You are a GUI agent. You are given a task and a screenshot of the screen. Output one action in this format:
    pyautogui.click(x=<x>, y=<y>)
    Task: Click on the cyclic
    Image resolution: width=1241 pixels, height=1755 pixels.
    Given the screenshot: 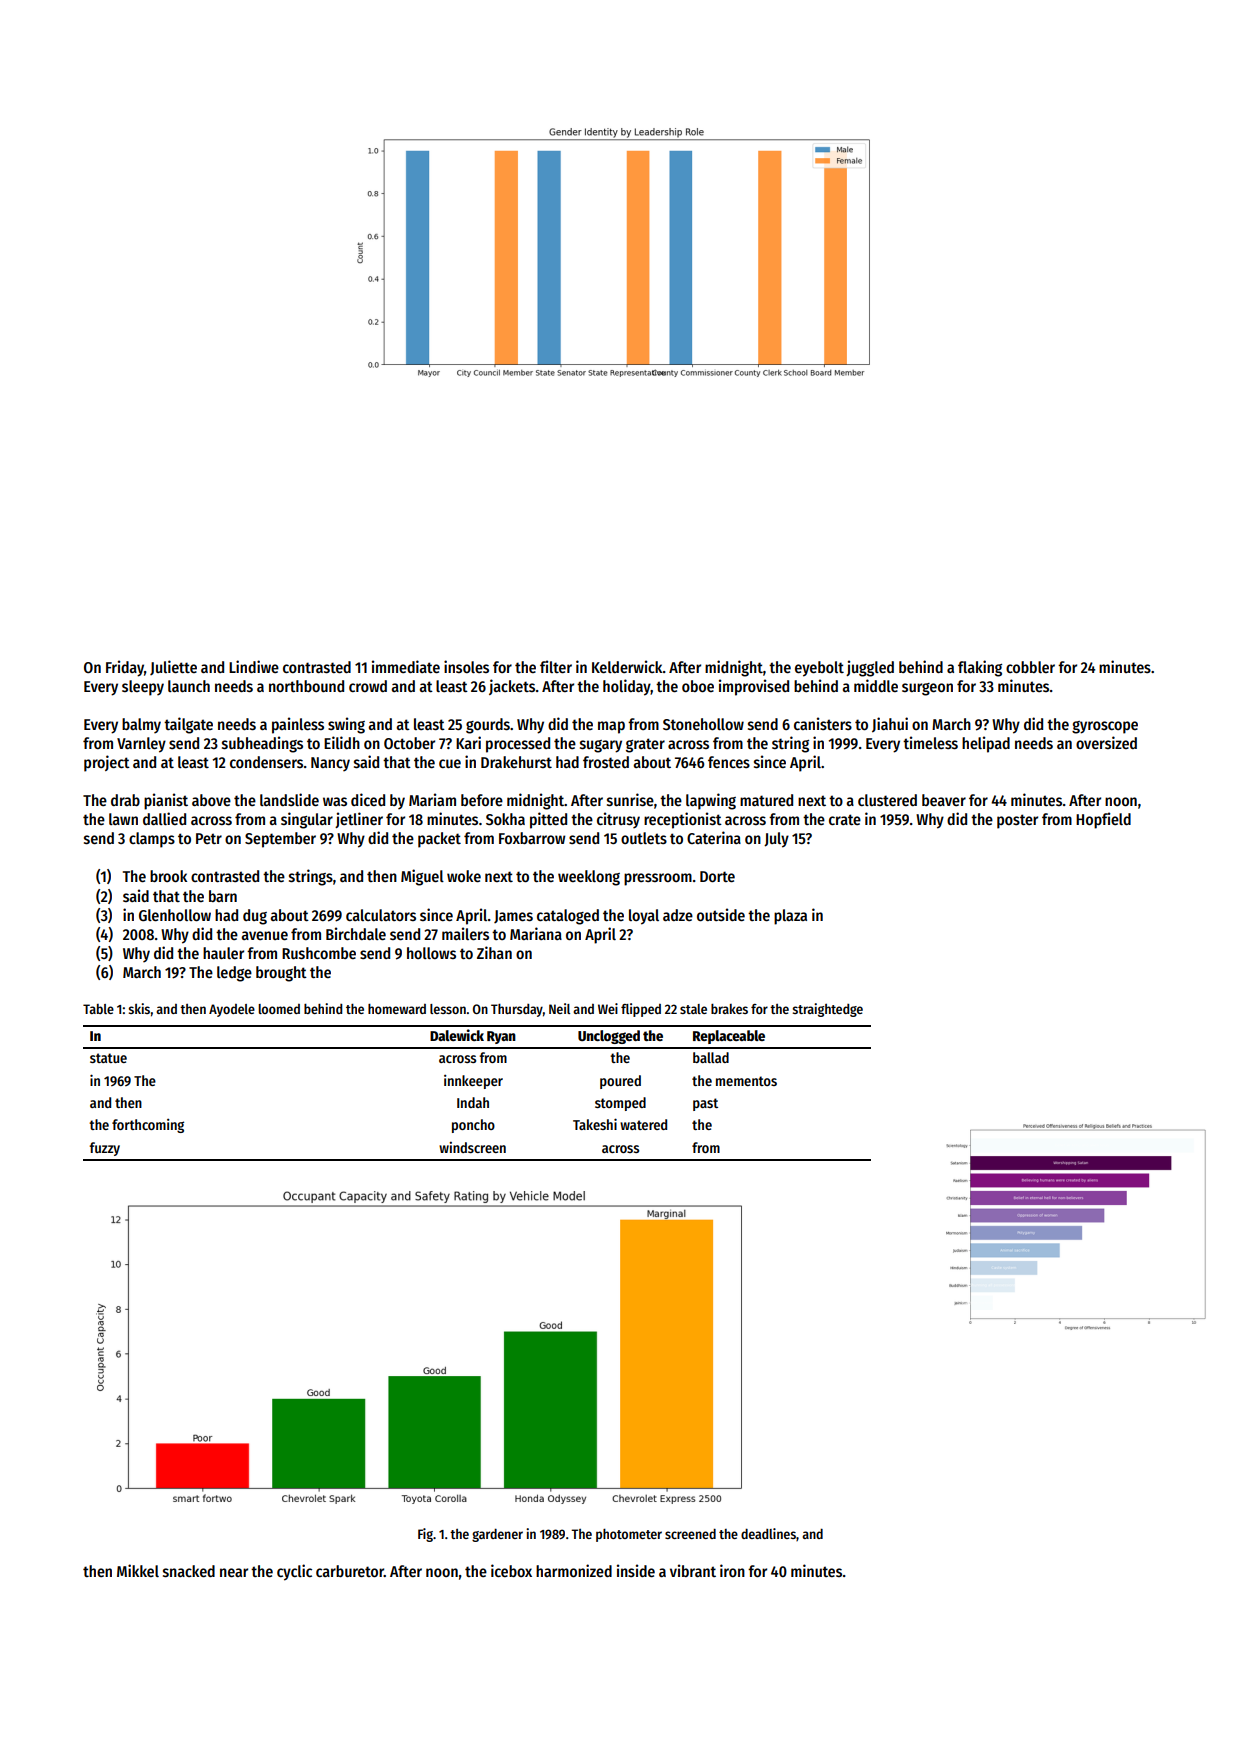 What is the action you would take?
    pyautogui.click(x=294, y=1572)
